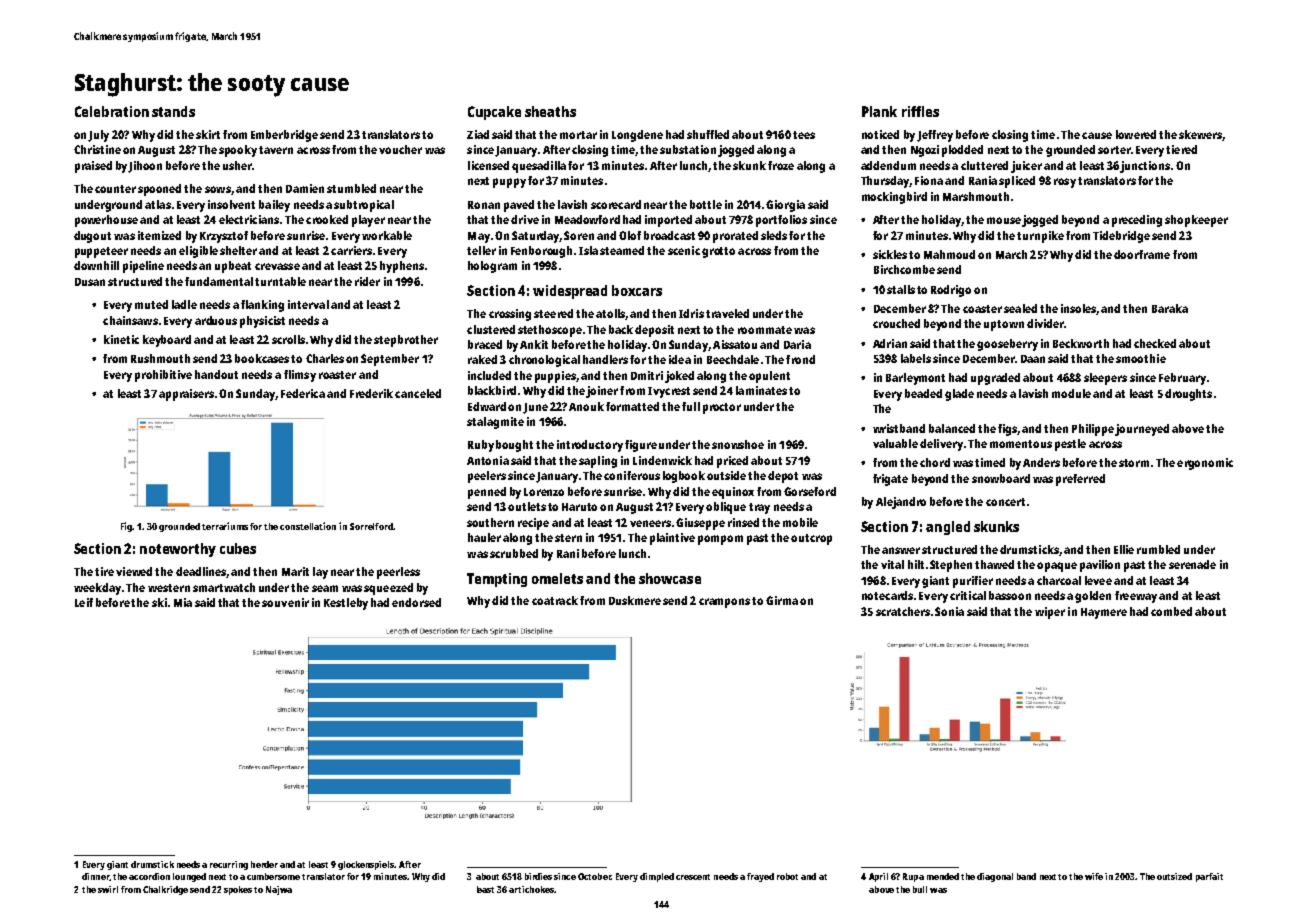 The width and height of the screenshot is (1308, 924). Describe the element at coordinates (949, 611) in the screenshot. I see `Sonia` at that location.
